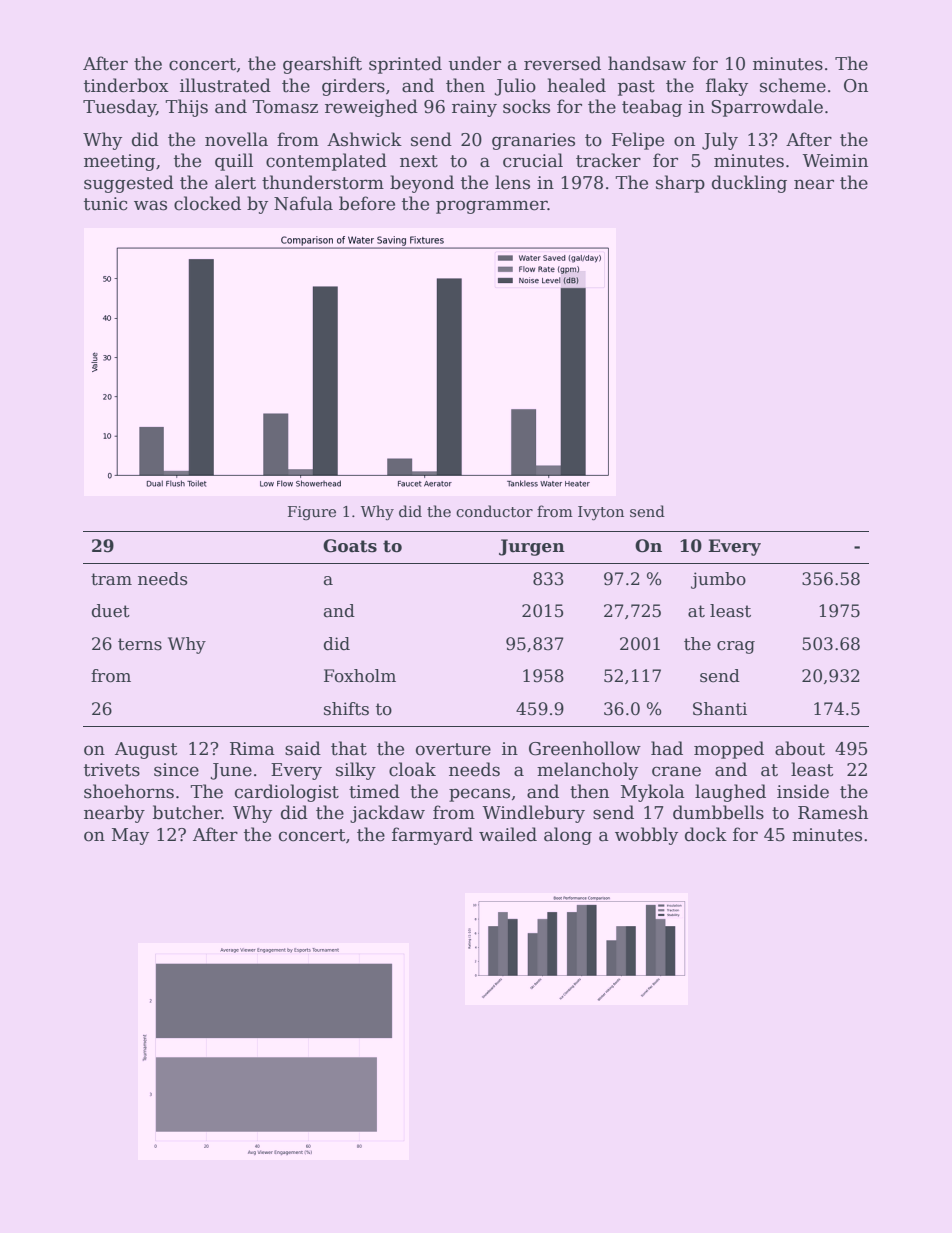 The width and height of the screenshot is (952, 1233). What do you see at coordinates (187, 812) in the screenshot?
I see `butcher` at bounding box center [187, 812].
